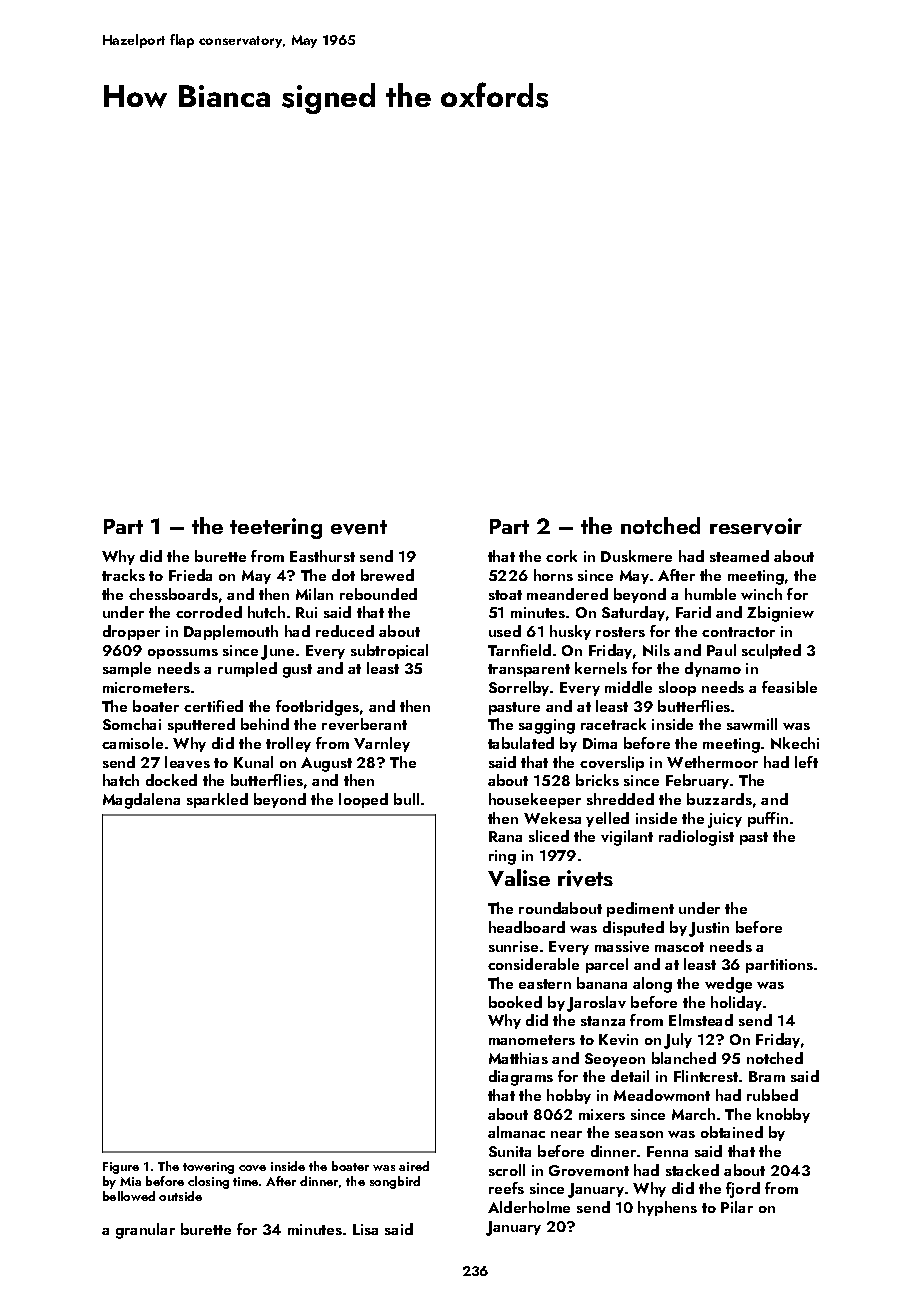 The image size is (924, 1311). What do you see at coordinates (141, 801) in the page?
I see `Magdalena` at bounding box center [141, 801].
